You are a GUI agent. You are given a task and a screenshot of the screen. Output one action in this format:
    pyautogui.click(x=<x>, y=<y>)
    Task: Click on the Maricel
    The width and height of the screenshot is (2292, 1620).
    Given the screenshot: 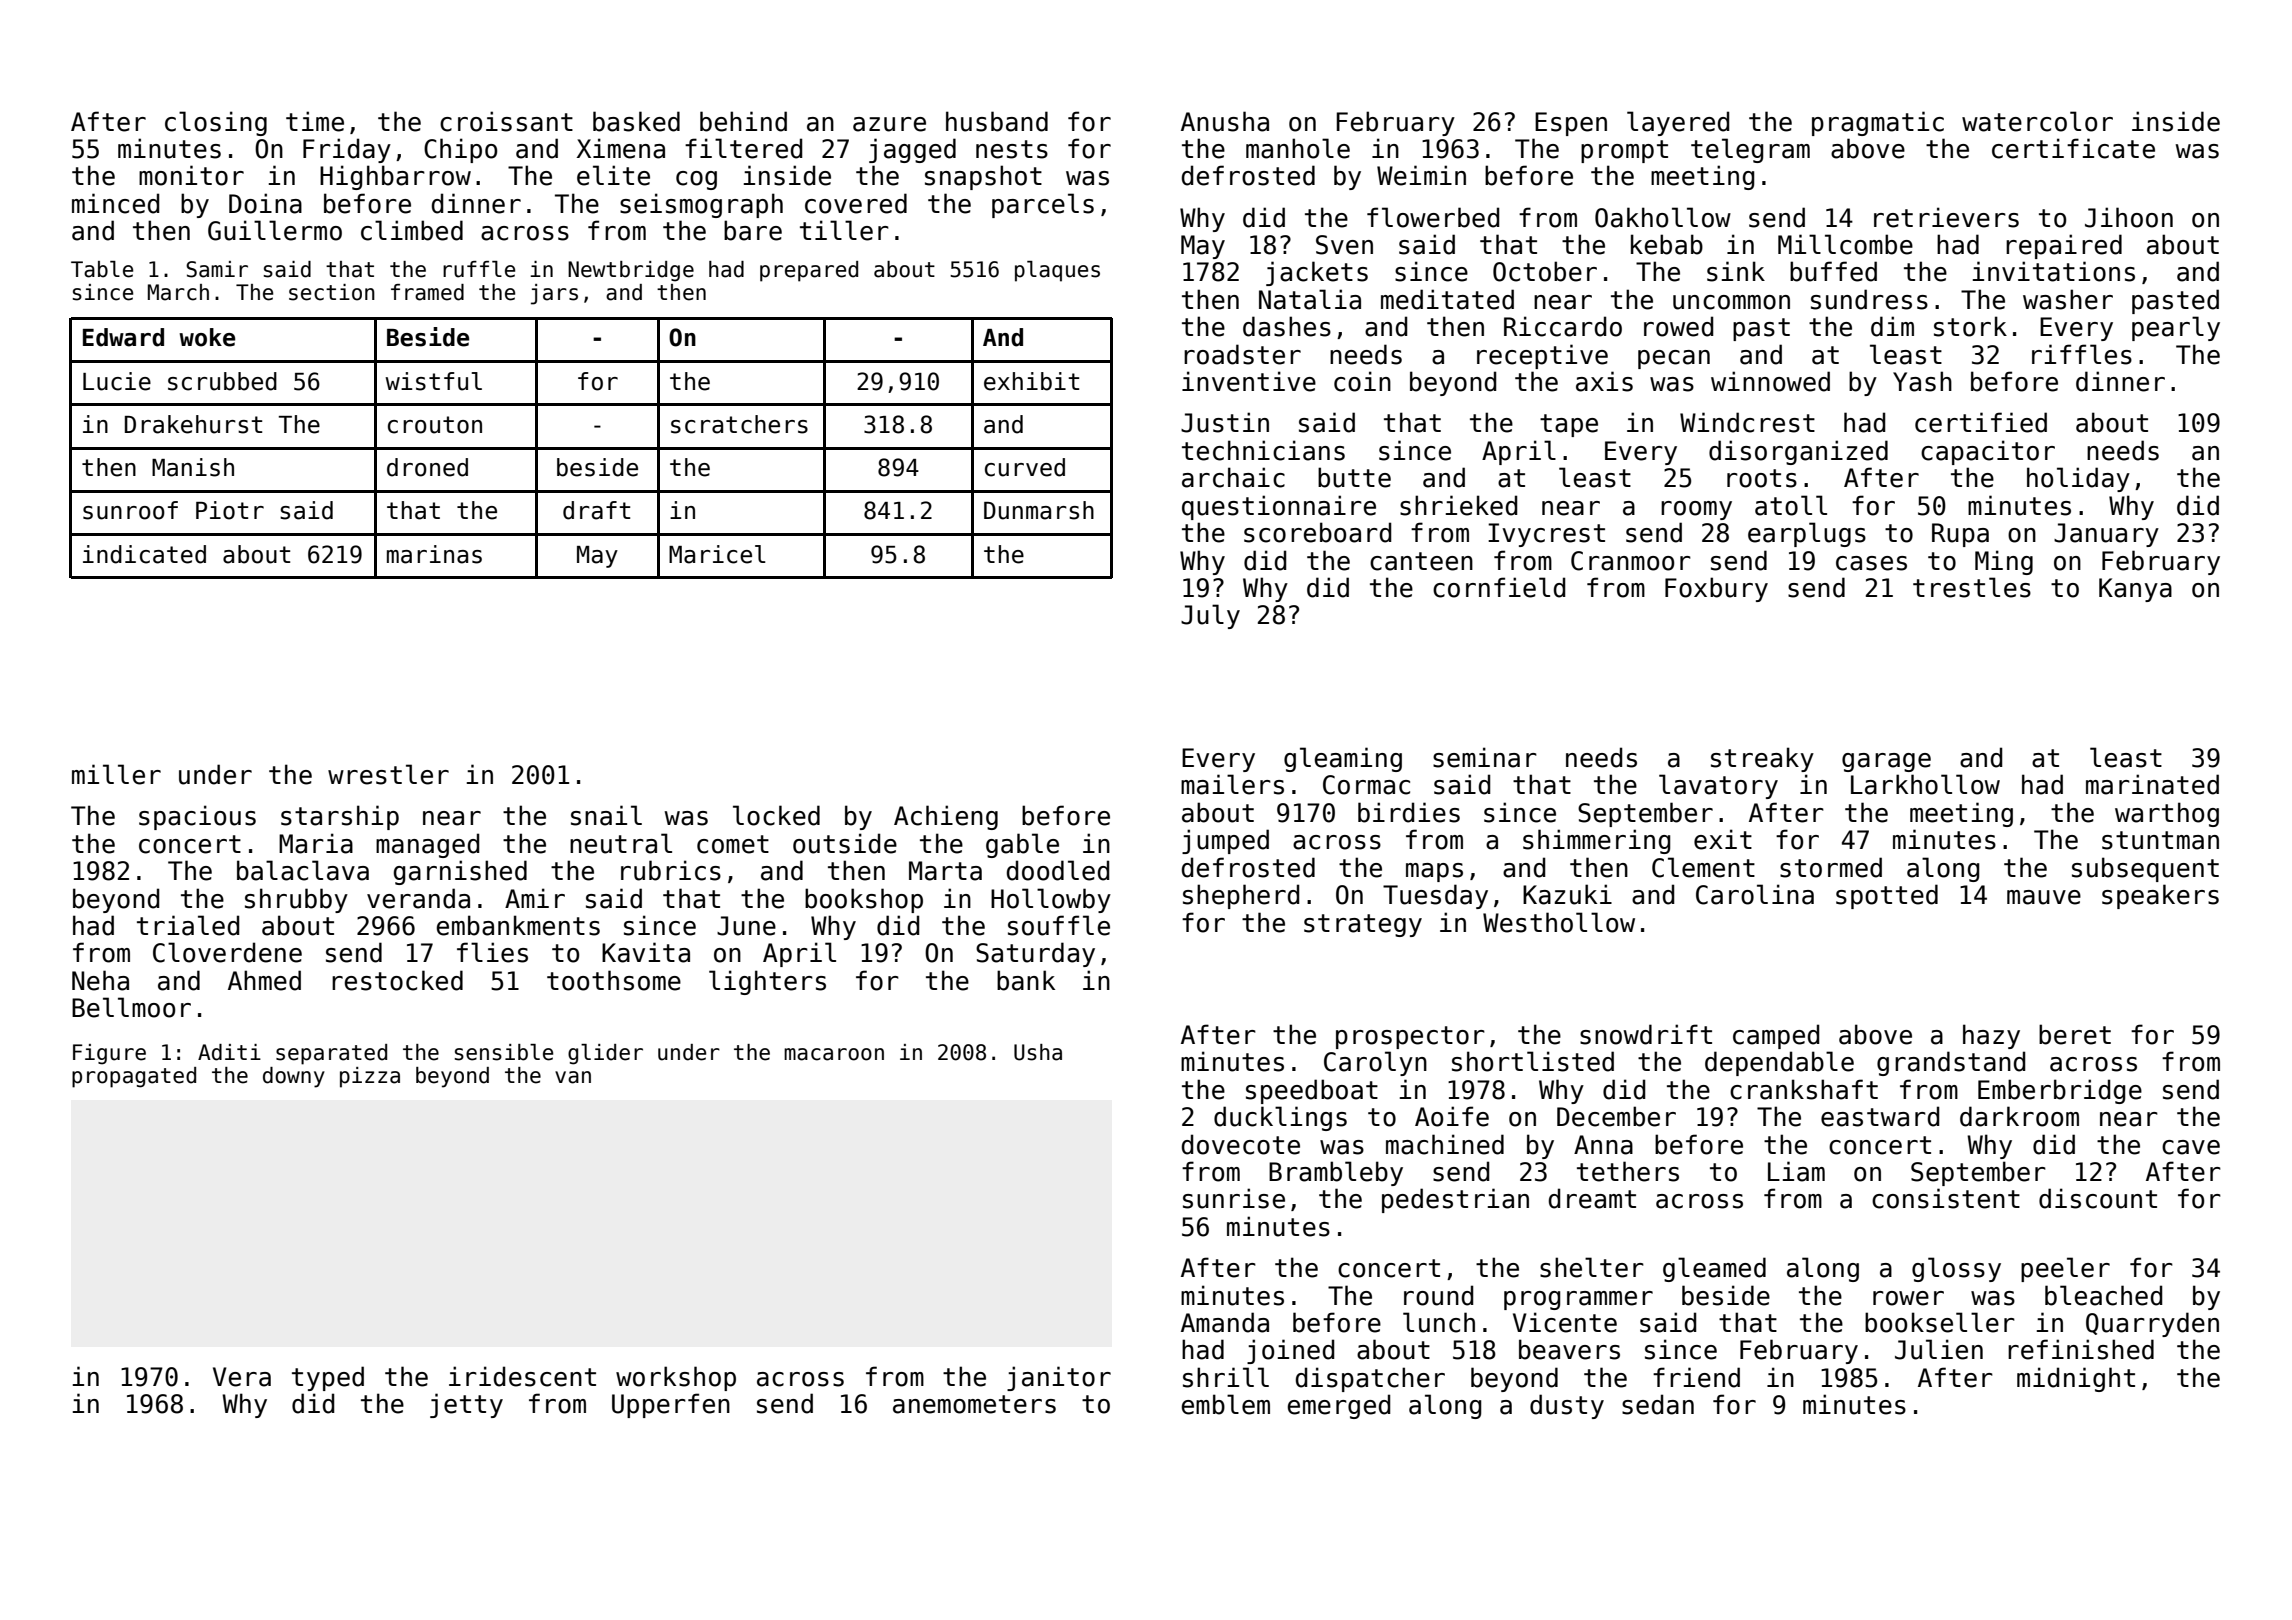 What is the action you would take?
    pyautogui.click(x=717, y=554)
